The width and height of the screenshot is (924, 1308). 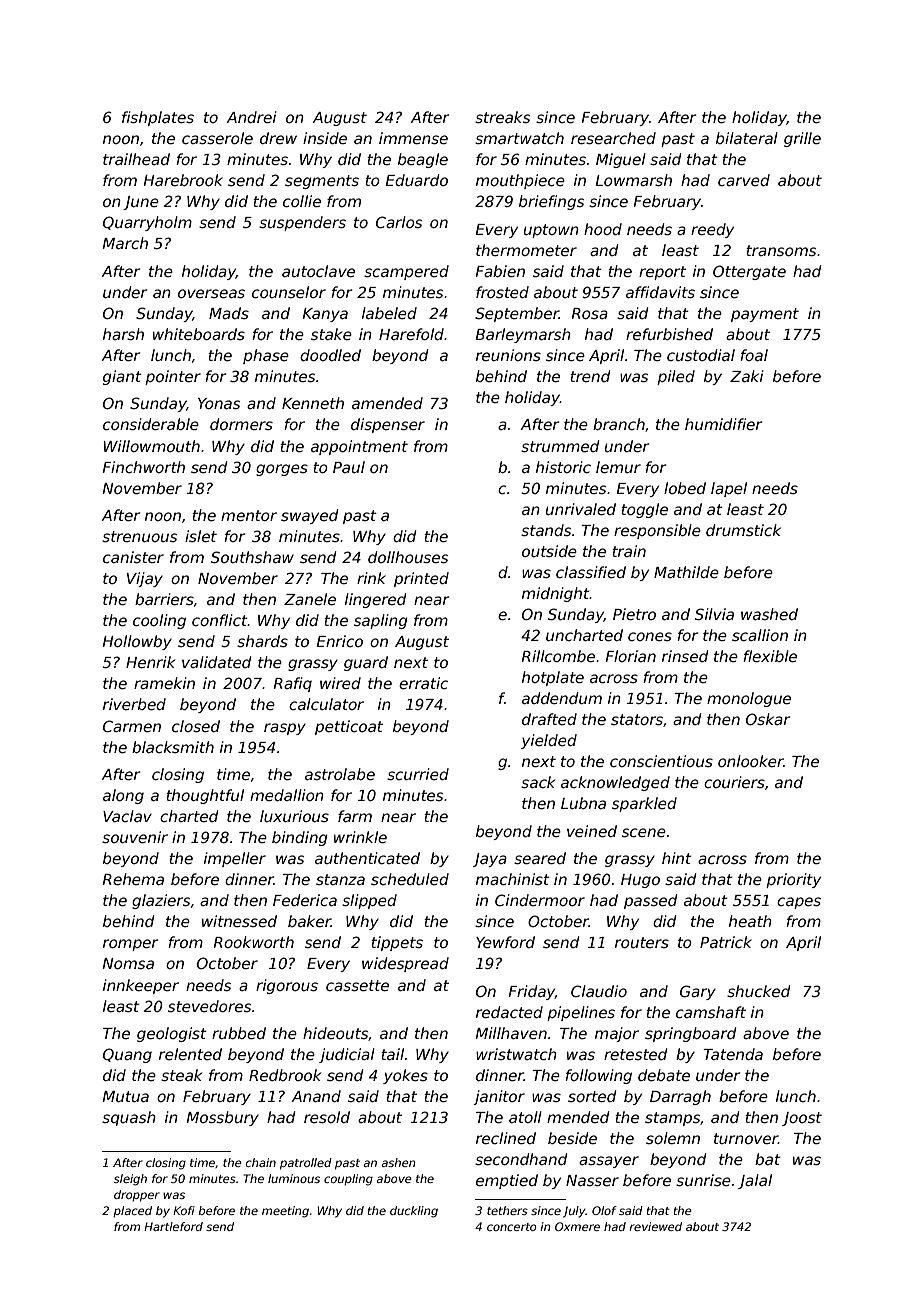 I want to click on reclined, so click(x=506, y=1138).
